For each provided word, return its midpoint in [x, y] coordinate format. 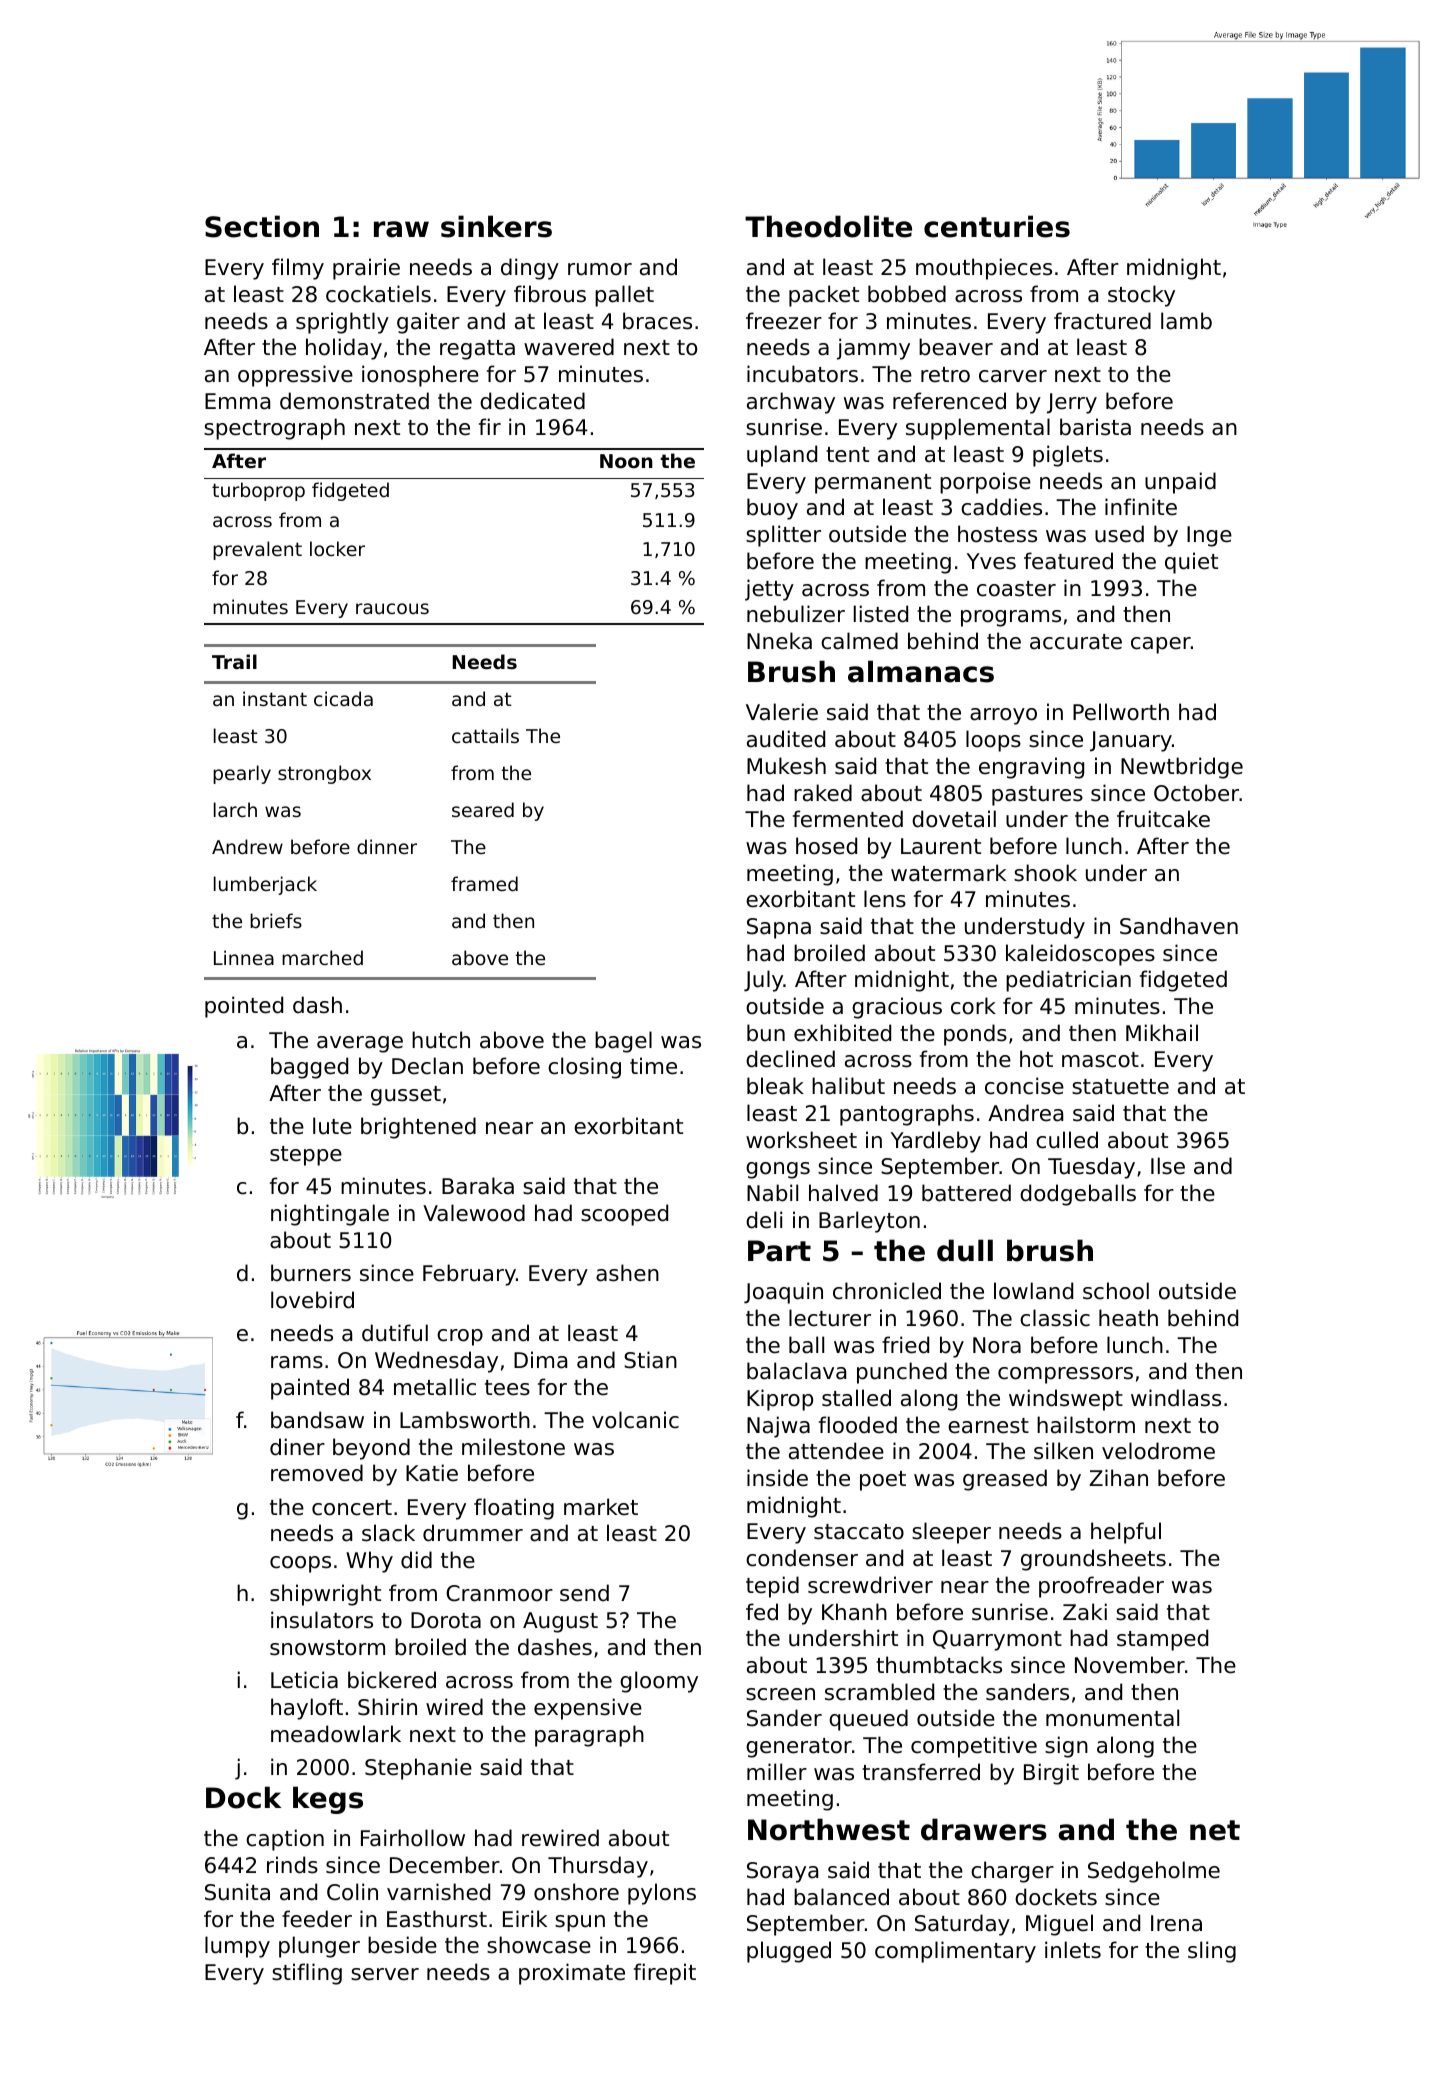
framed [484, 883]
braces [657, 321]
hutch [441, 1040]
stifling [307, 1974]
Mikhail [1162, 1033]
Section [262, 226]
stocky [1141, 296]
